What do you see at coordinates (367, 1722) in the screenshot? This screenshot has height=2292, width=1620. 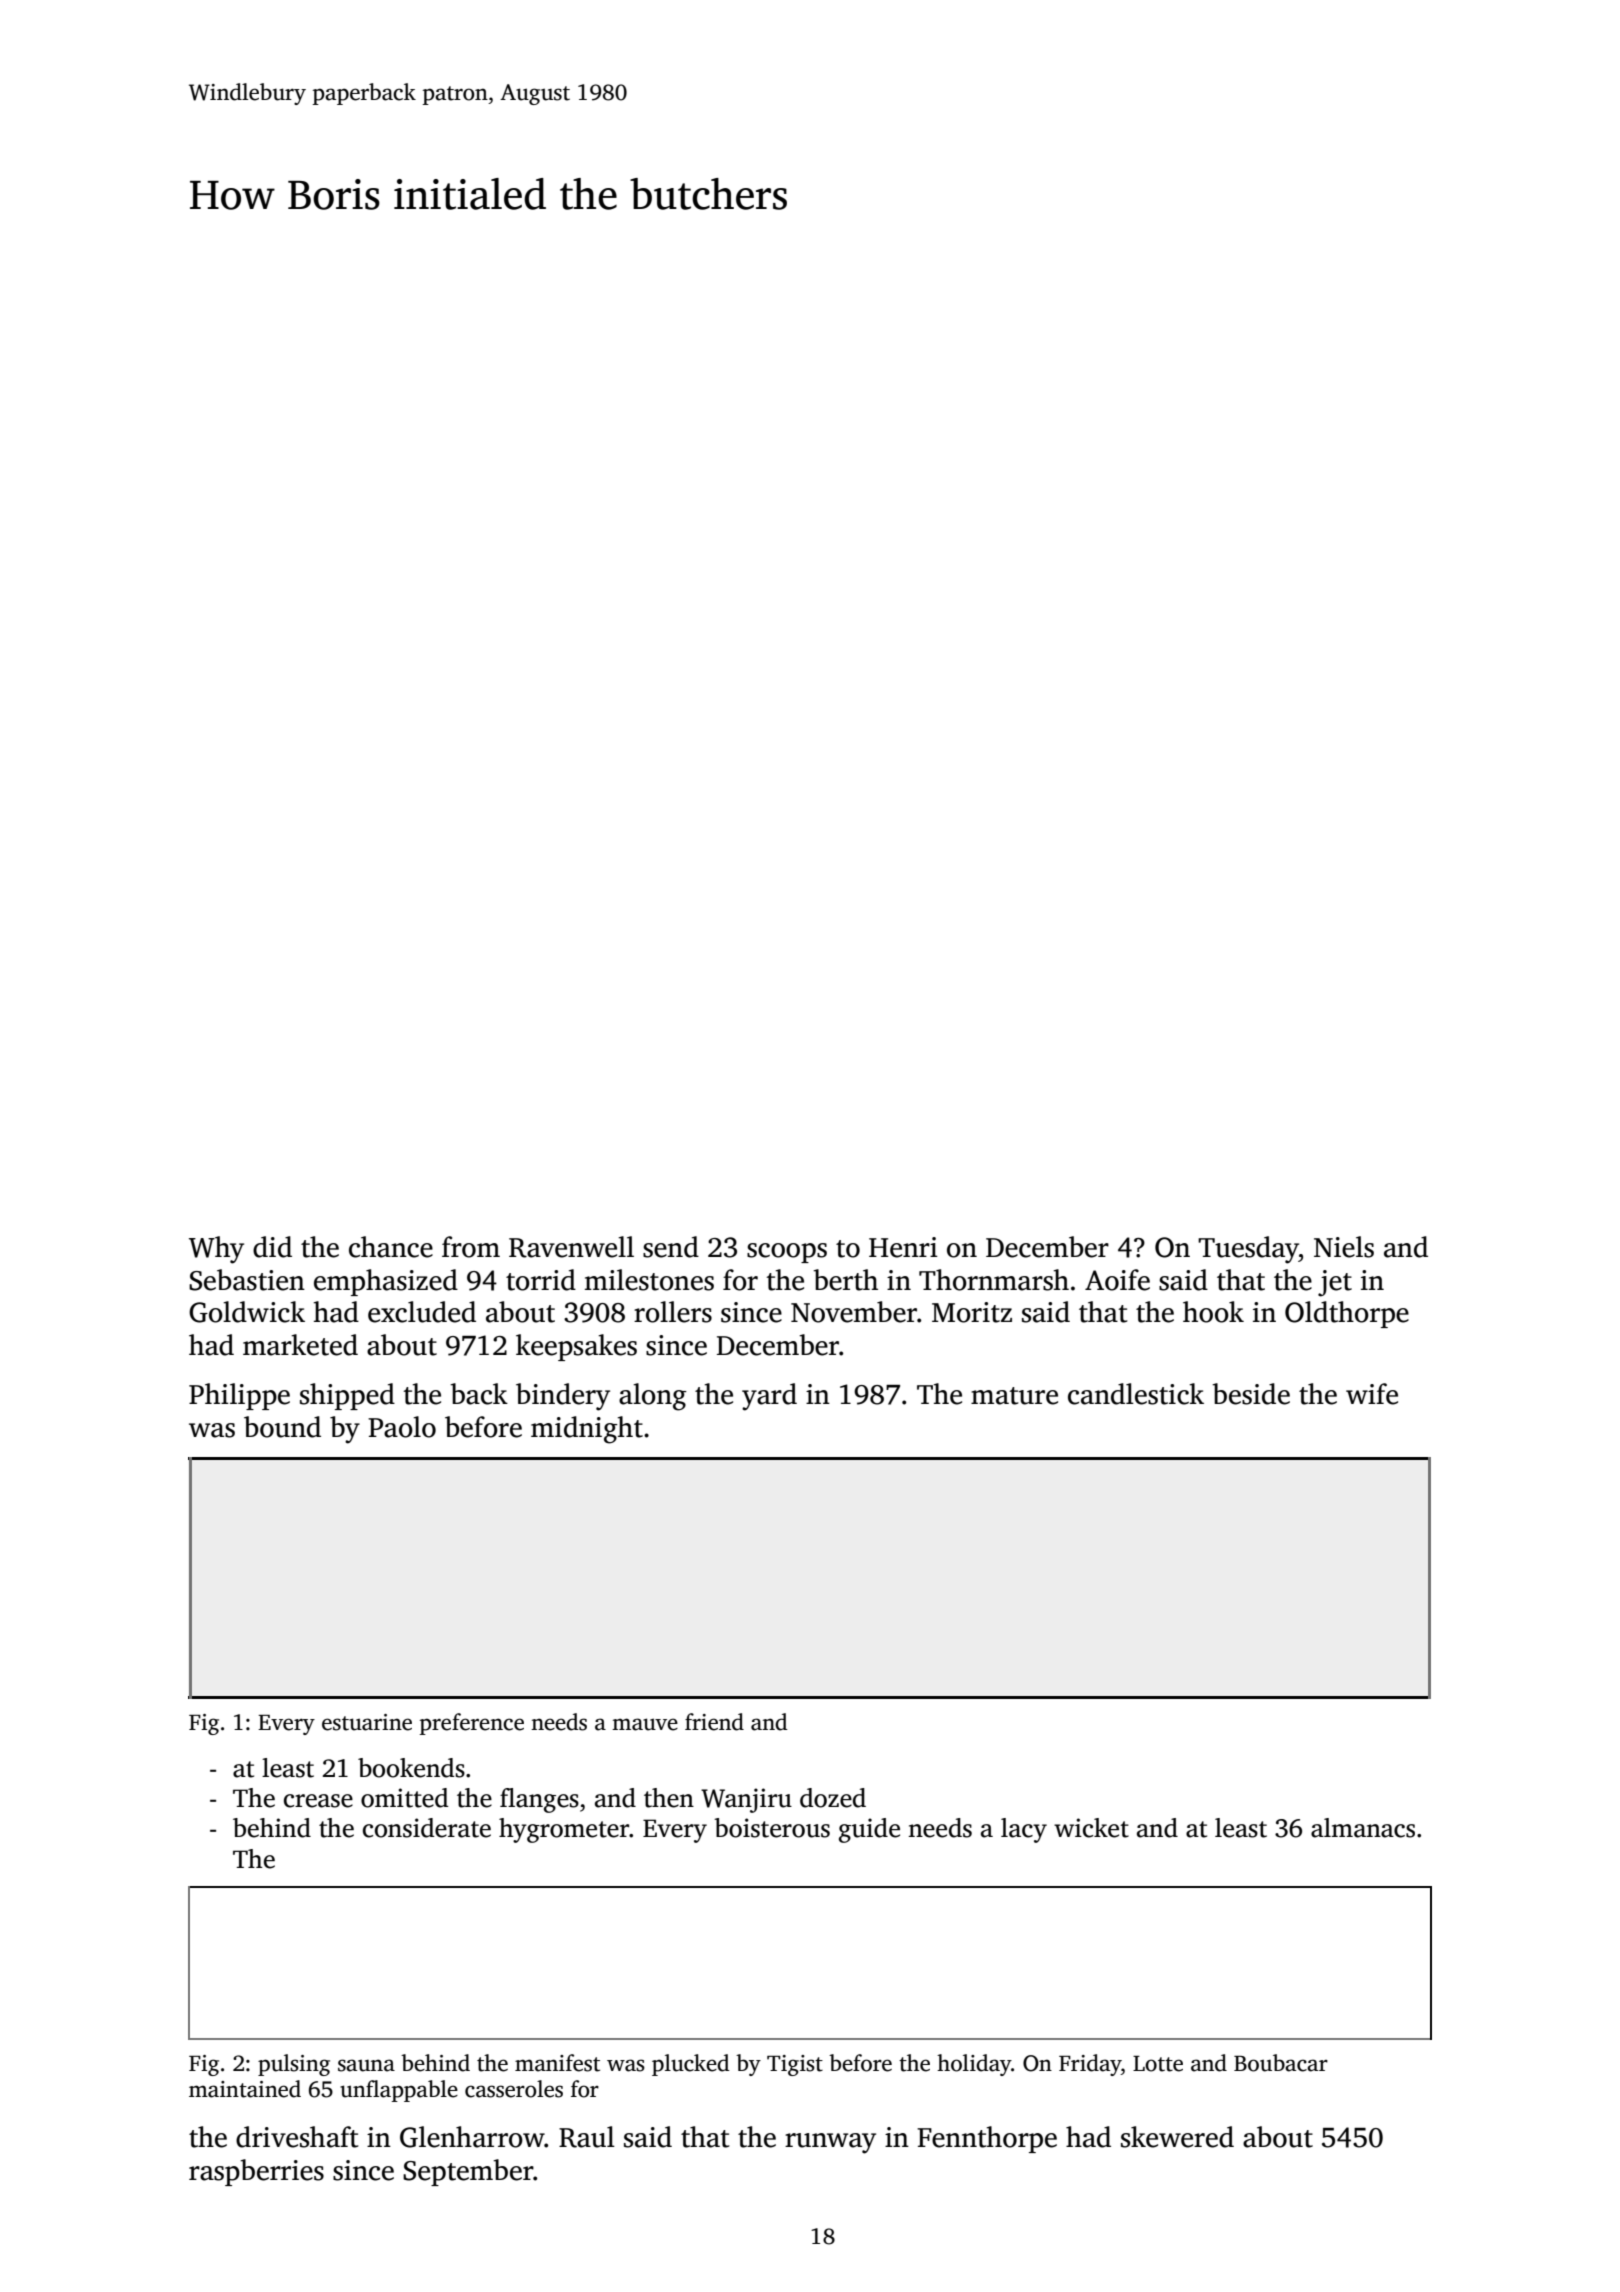 I see `estuarine` at bounding box center [367, 1722].
